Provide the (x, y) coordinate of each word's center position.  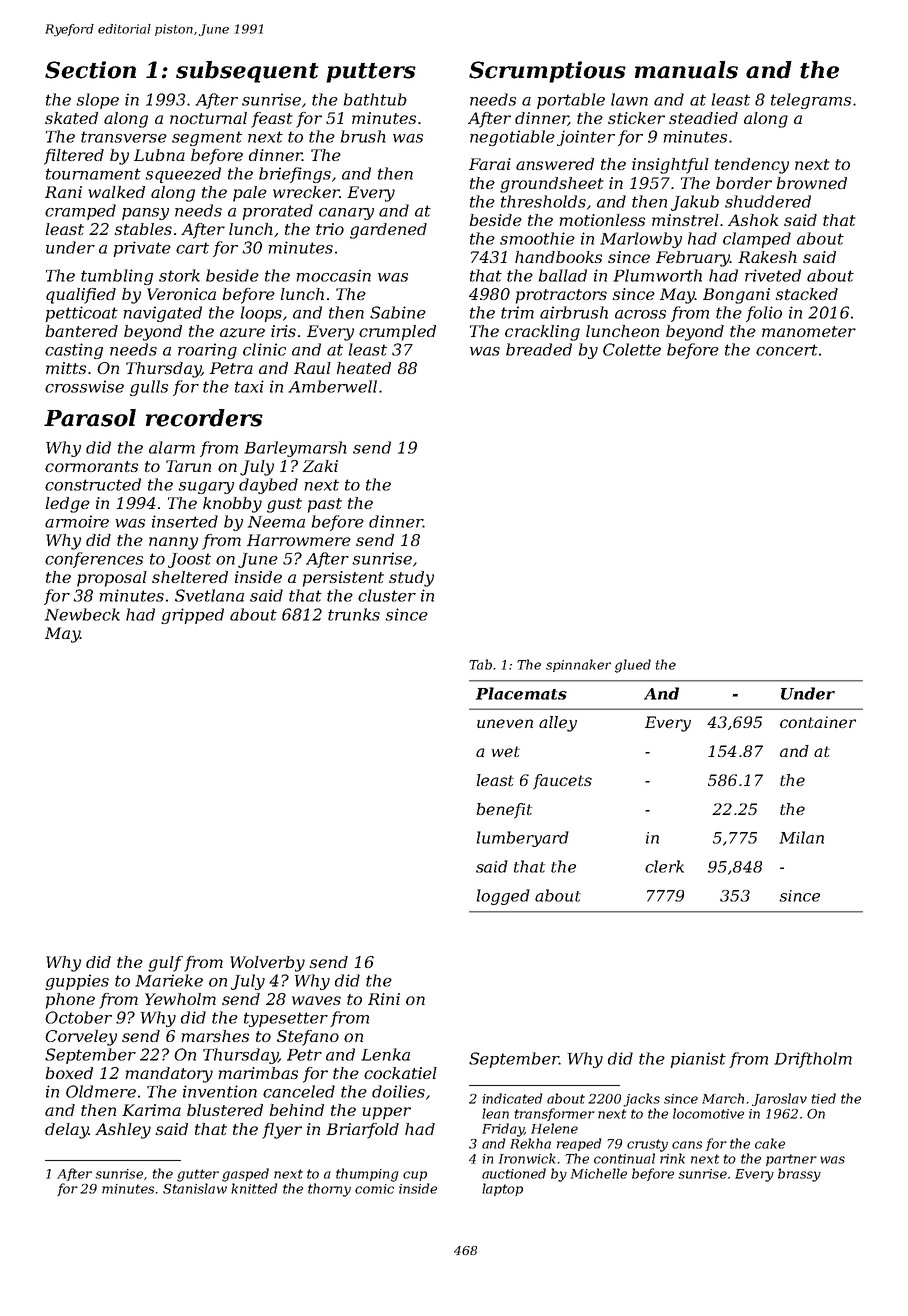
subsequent (247, 72)
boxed (69, 1073)
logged (503, 897)
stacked (807, 294)
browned (811, 183)
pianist (698, 1060)
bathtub (375, 99)
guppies (77, 982)
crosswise (84, 386)
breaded (539, 349)
